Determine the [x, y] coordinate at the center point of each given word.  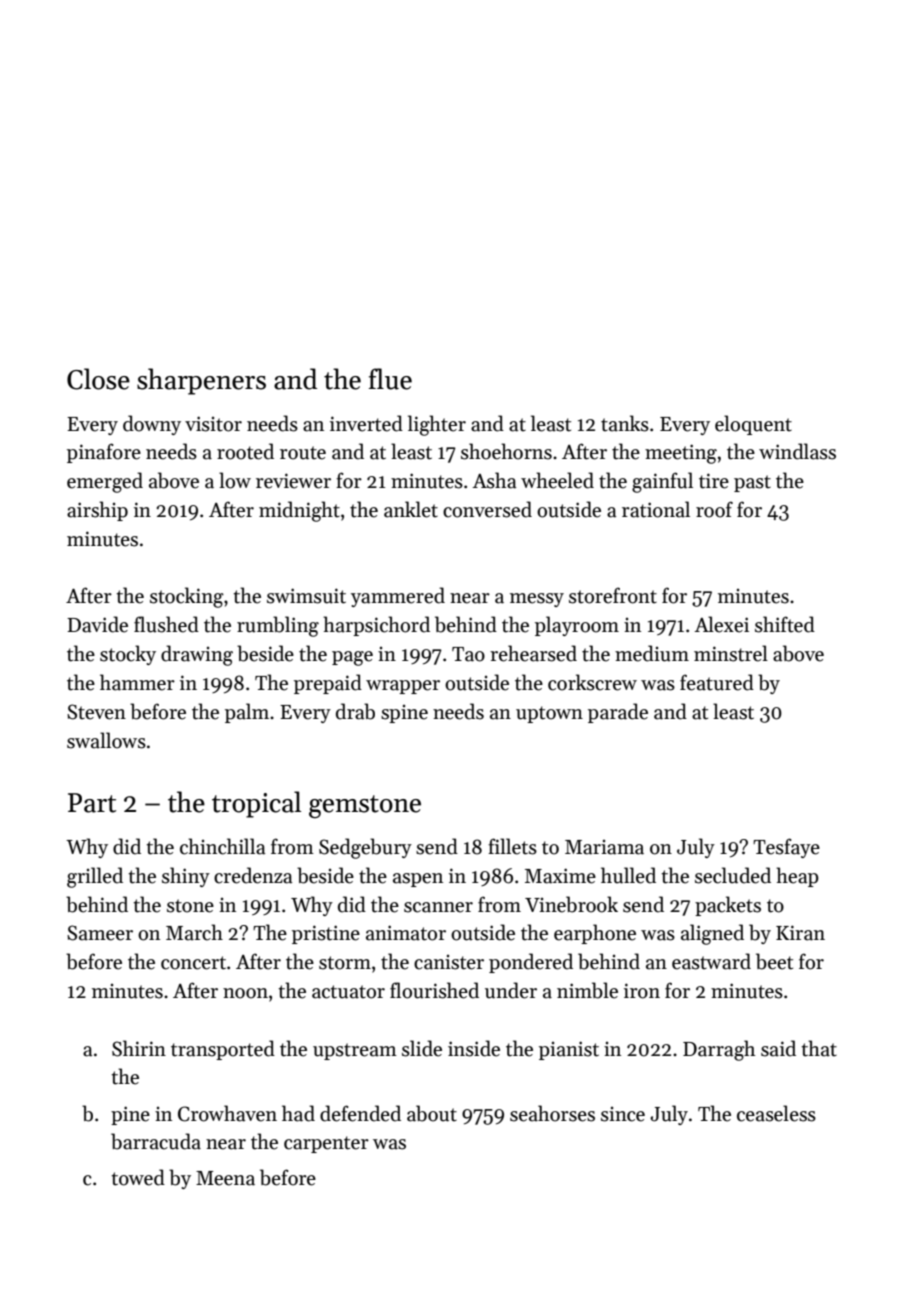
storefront [613, 595]
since [623, 1114]
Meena [225, 1178]
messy [537, 600]
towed [138, 1177]
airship [97, 511]
